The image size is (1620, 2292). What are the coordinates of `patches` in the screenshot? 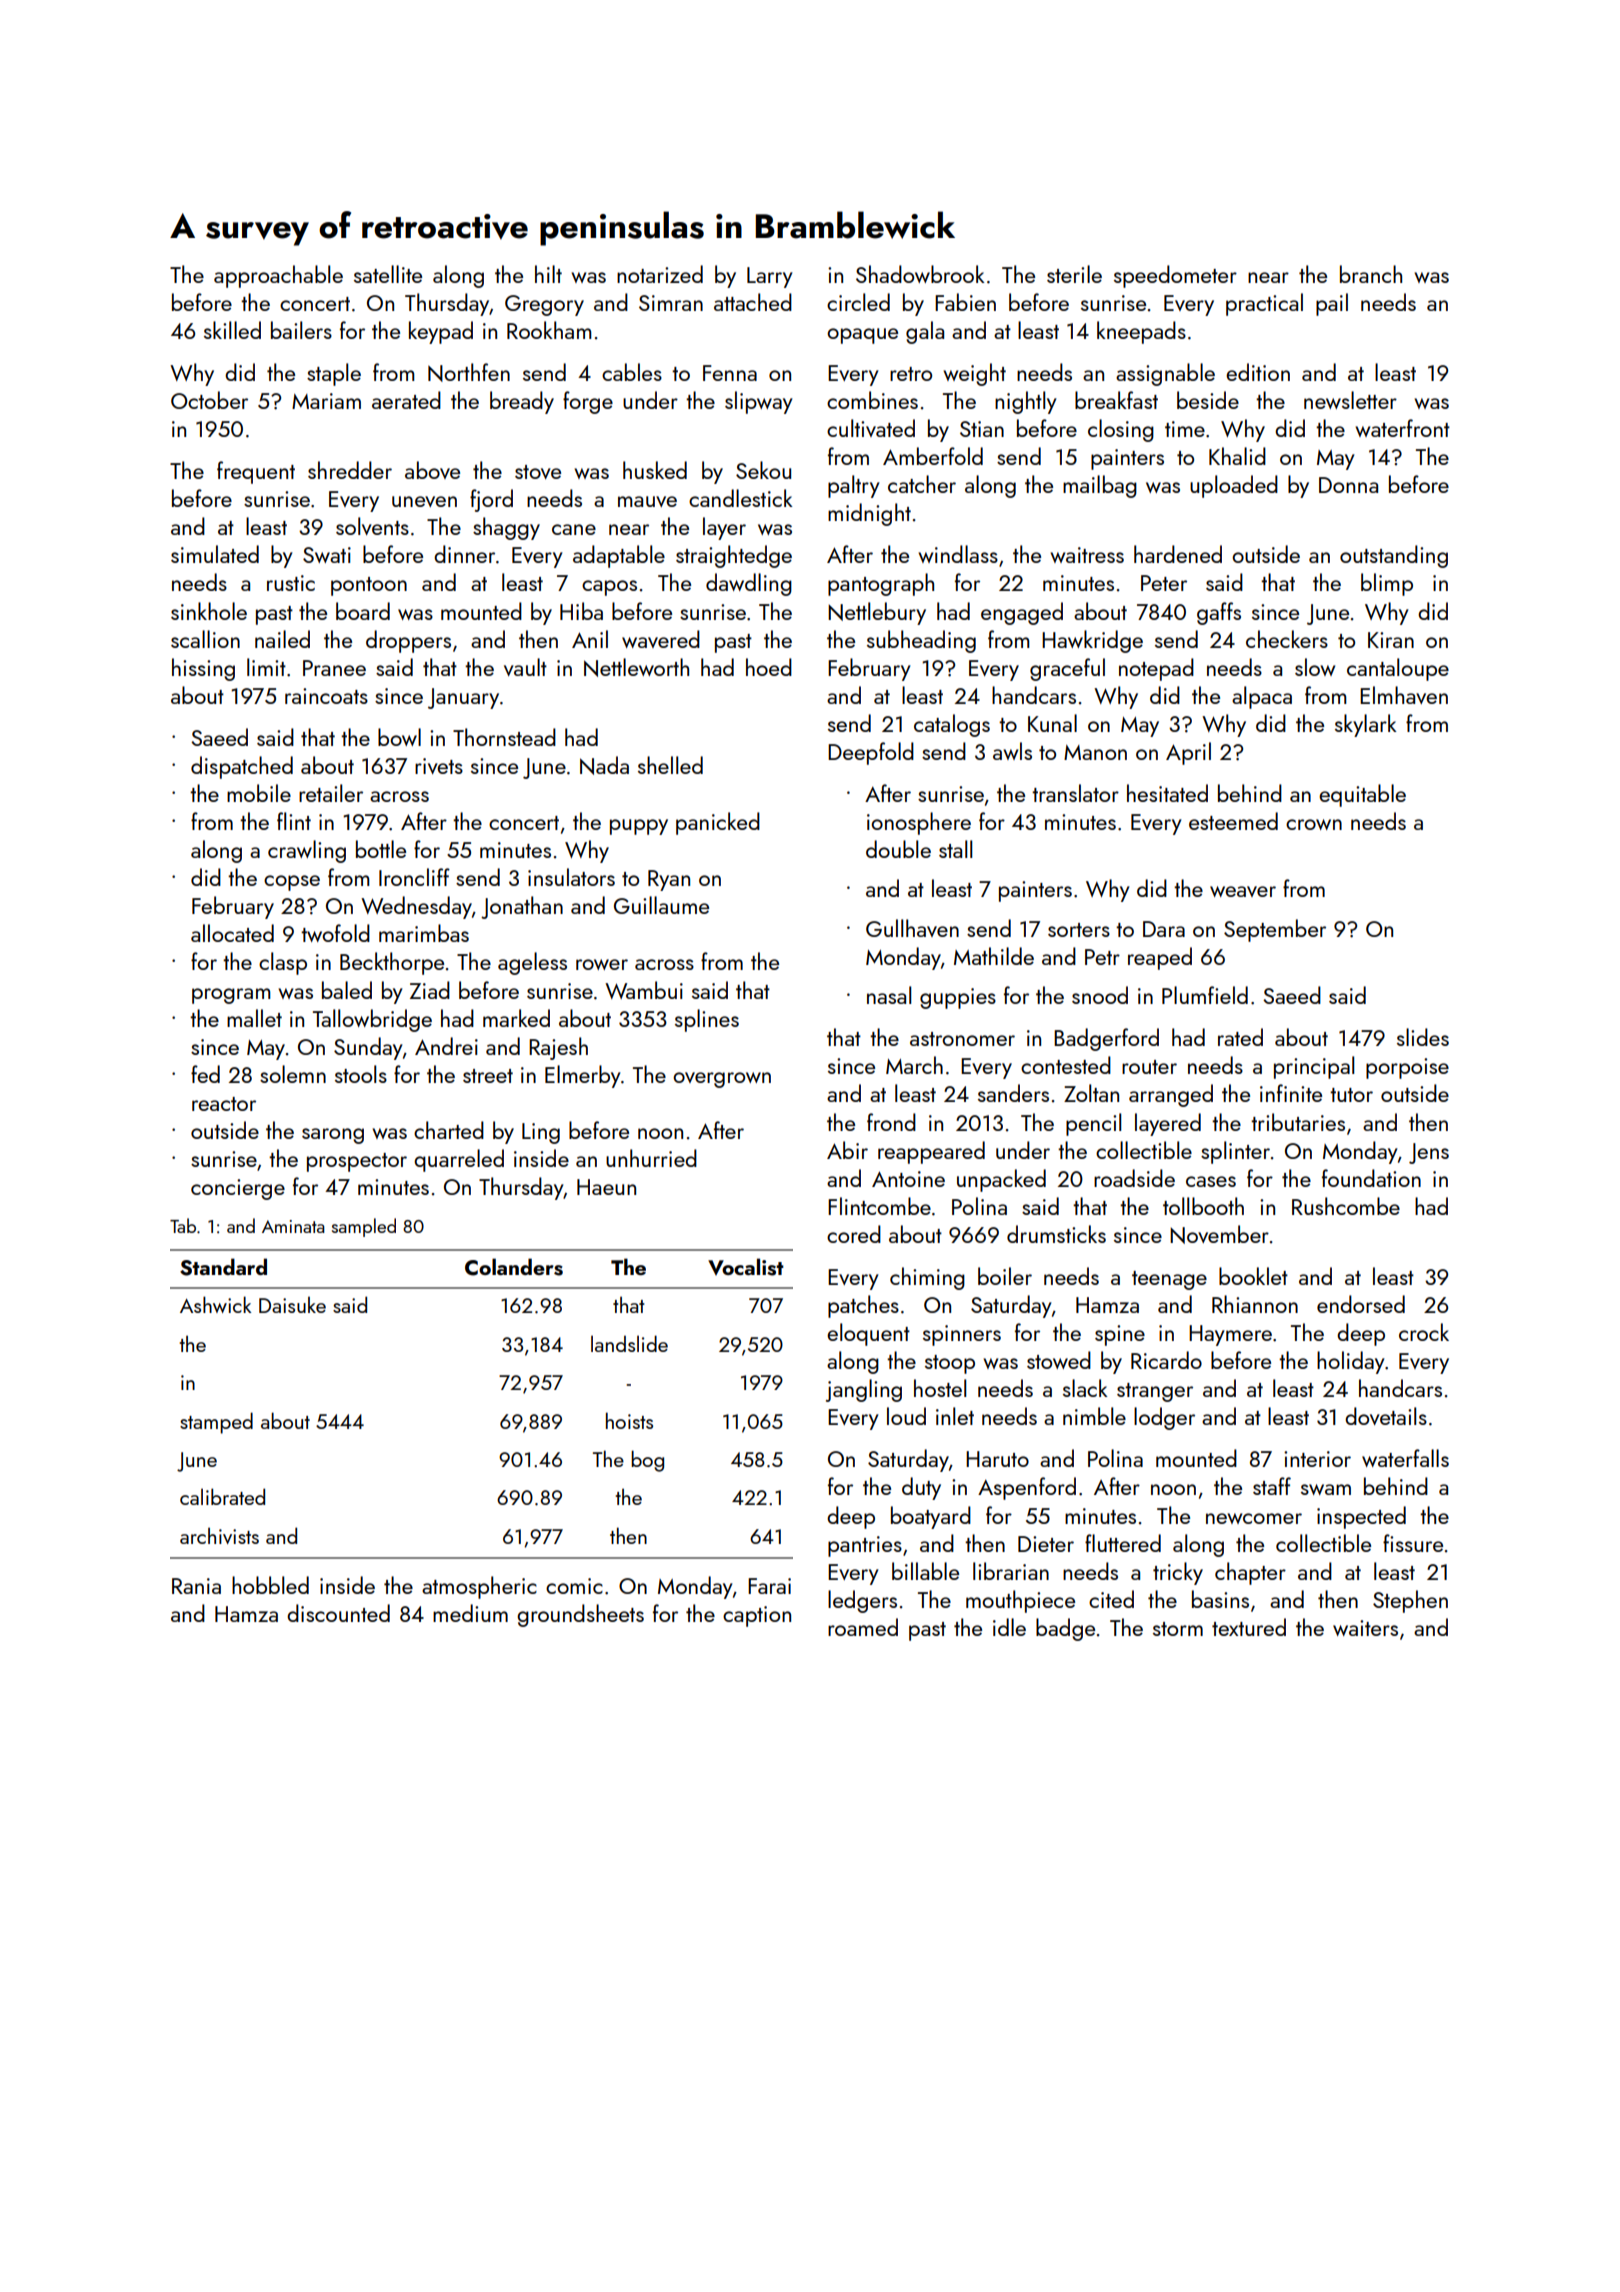 It's located at (863, 1306).
